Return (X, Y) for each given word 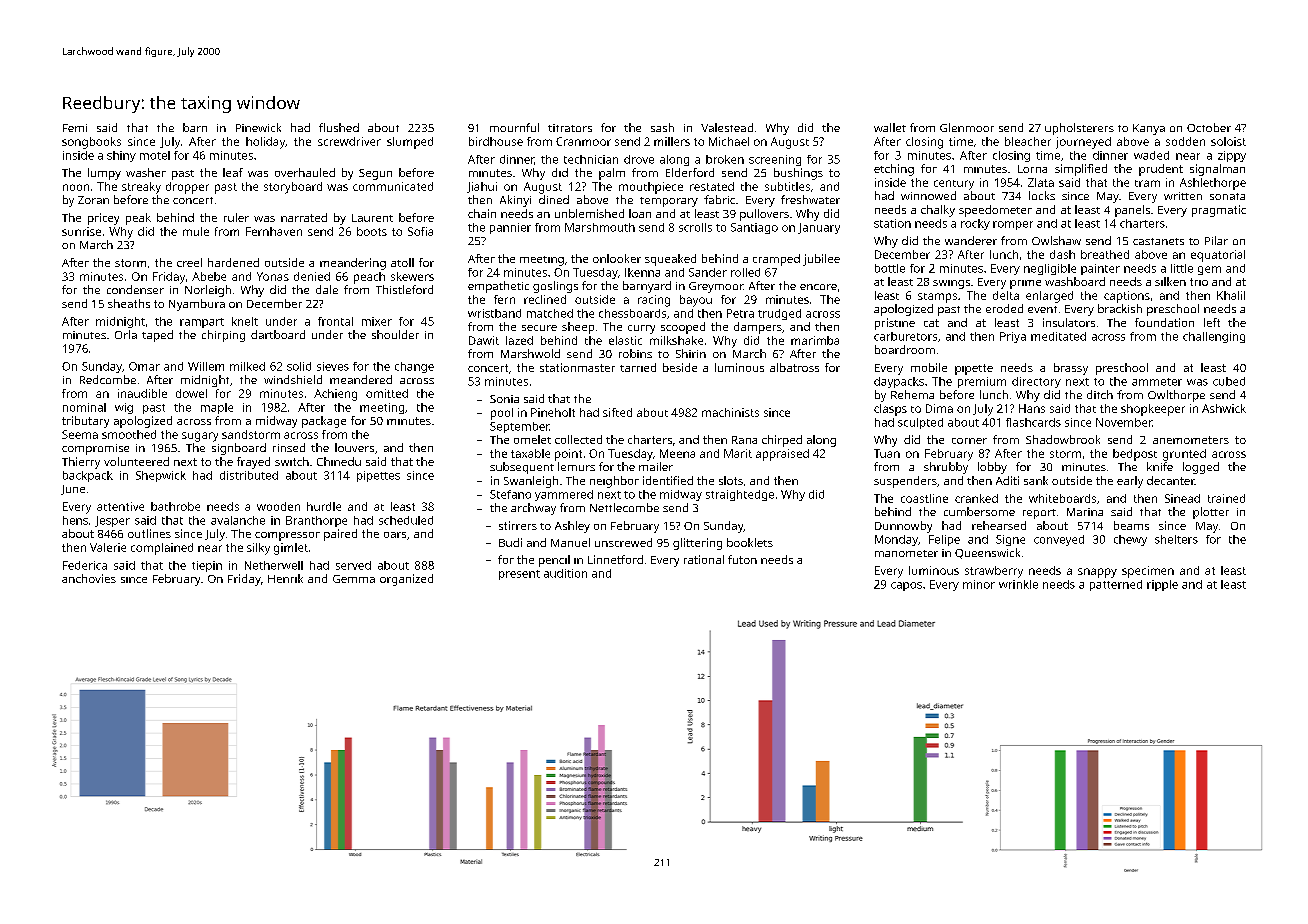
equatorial (1218, 256)
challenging (1214, 337)
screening (775, 160)
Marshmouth (600, 227)
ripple (1162, 585)
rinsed (289, 447)
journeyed (1083, 143)
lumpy (104, 174)
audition (565, 573)
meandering (353, 264)
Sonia (504, 399)
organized (406, 580)
